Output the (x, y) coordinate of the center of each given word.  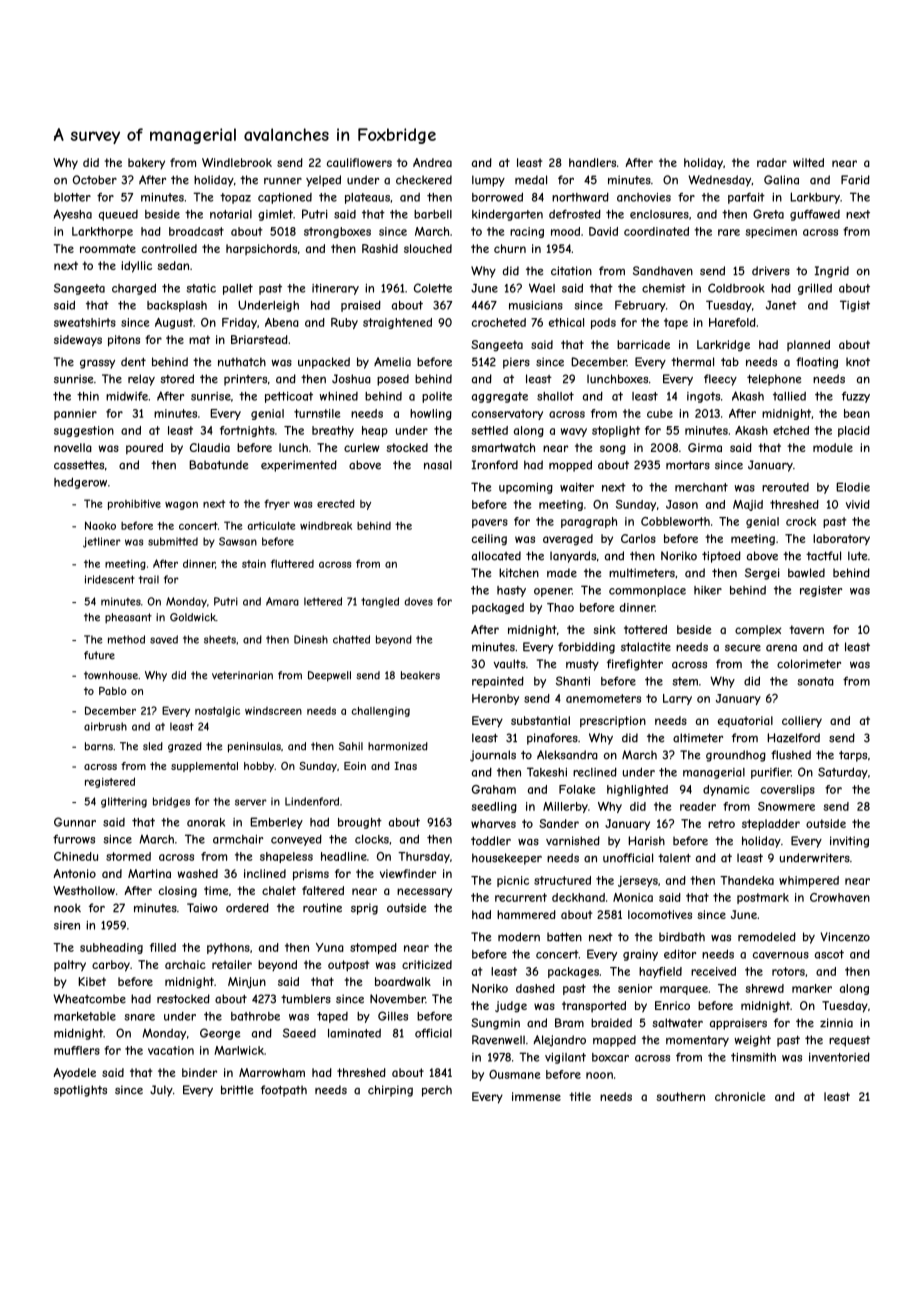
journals (493, 756)
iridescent (110, 579)
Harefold (732, 322)
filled (163, 947)
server (251, 802)
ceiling (489, 540)
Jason (682, 504)
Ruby (344, 323)
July (161, 1091)
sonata (815, 681)
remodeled (767, 937)
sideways (78, 341)
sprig (364, 909)
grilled (815, 289)
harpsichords (261, 249)
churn (510, 248)
